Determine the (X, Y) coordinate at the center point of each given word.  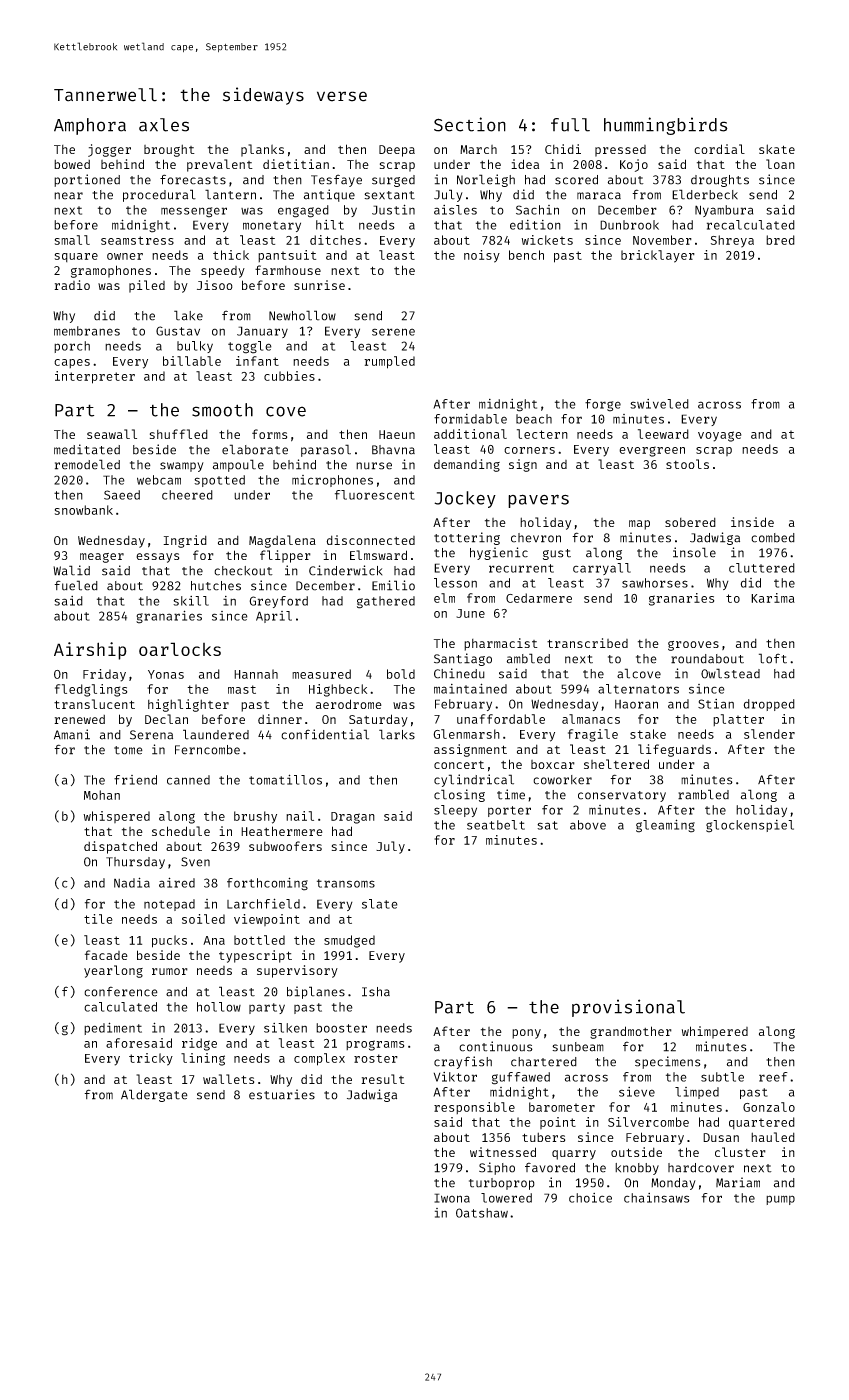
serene (393, 332)
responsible (474, 1108)
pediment (113, 1028)
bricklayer (658, 256)
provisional (628, 1008)
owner (125, 256)
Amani (72, 734)
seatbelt (496, 825)
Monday (673, 1184)
